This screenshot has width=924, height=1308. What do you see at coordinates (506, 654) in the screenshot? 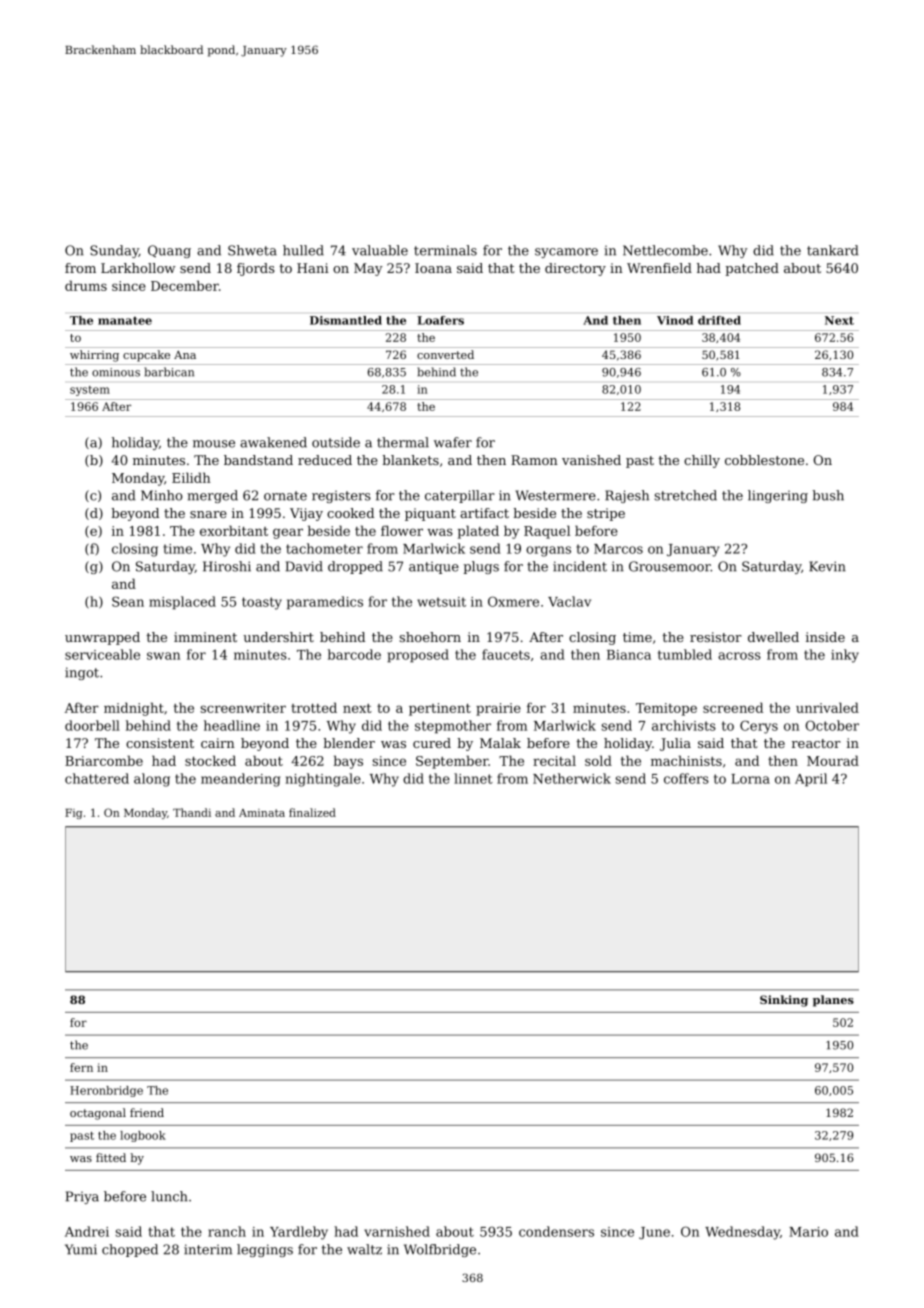
I see `faucets` at bounding box center [506, 654].
